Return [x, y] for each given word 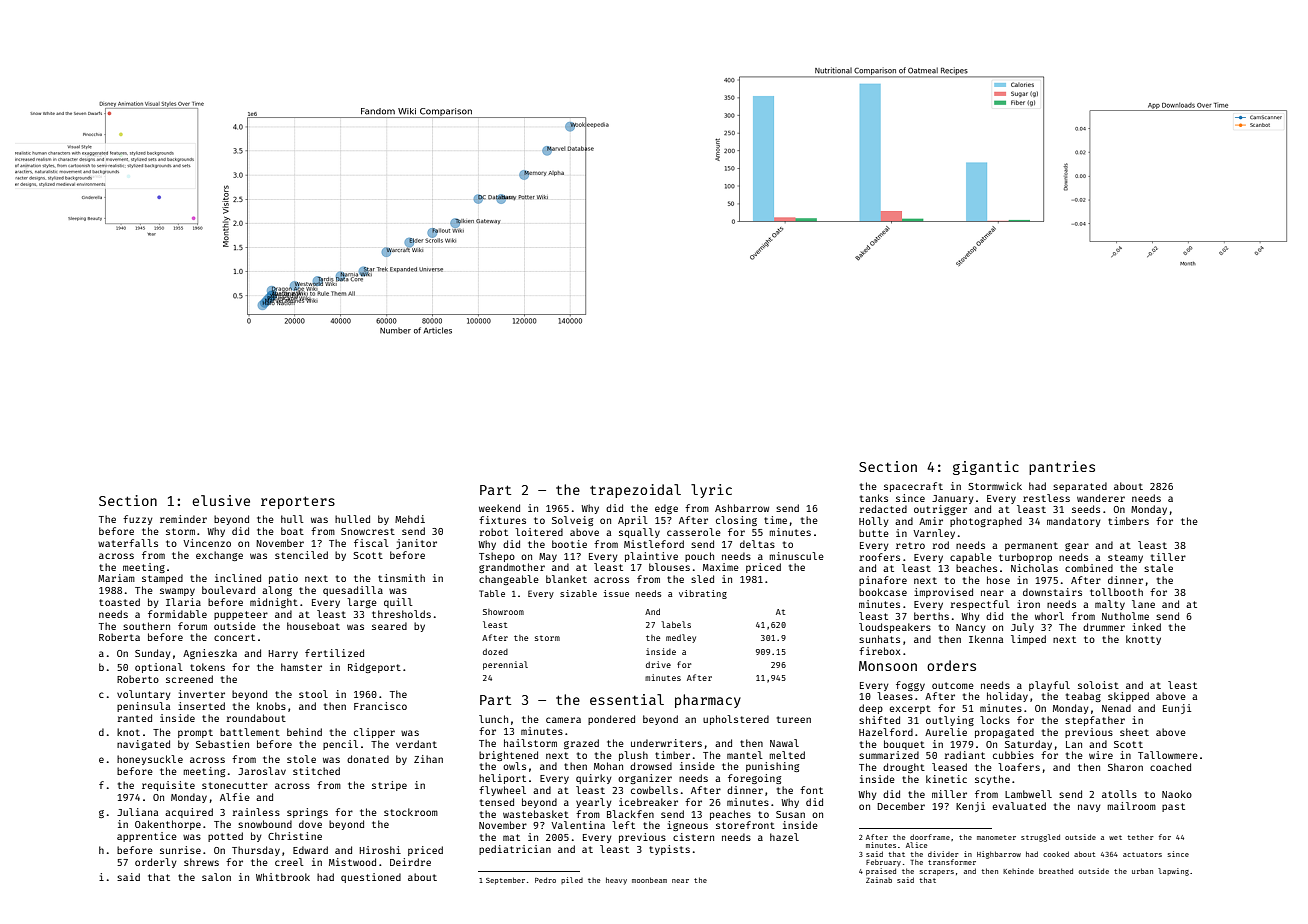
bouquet [904, 745]
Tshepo [497, 557]
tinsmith [401, 578]
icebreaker [648, 802]
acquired [189, 813]
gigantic [986, 468]
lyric [711, 491]
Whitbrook [283, 877]
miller [949, 794]
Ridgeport [374, 668]
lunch [493, 719]
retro [910, 545]
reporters [298, 502]
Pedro [545, 880]
